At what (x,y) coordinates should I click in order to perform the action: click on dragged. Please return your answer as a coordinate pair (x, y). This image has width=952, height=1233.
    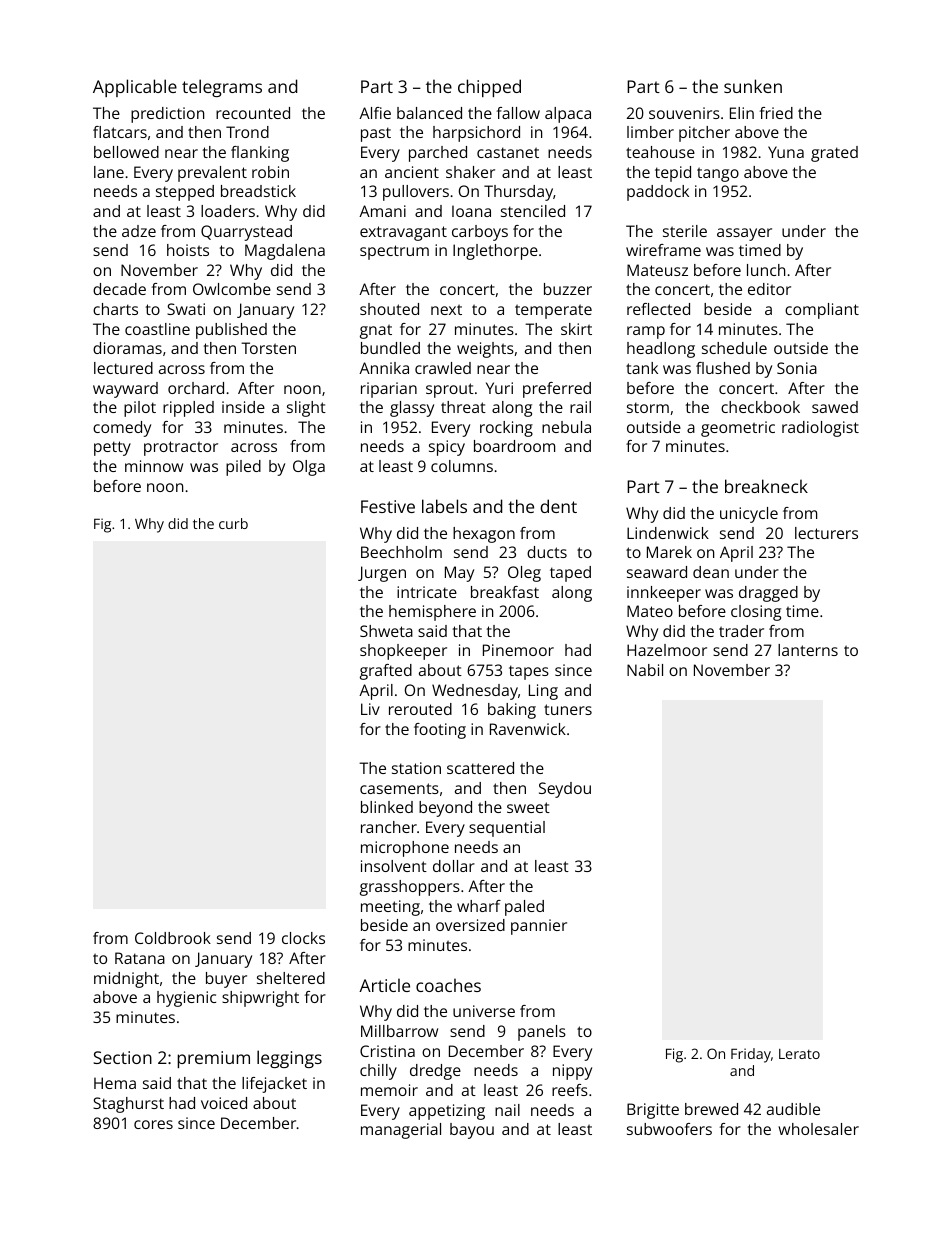
    Looking at the image, I should click on (768, 594).
